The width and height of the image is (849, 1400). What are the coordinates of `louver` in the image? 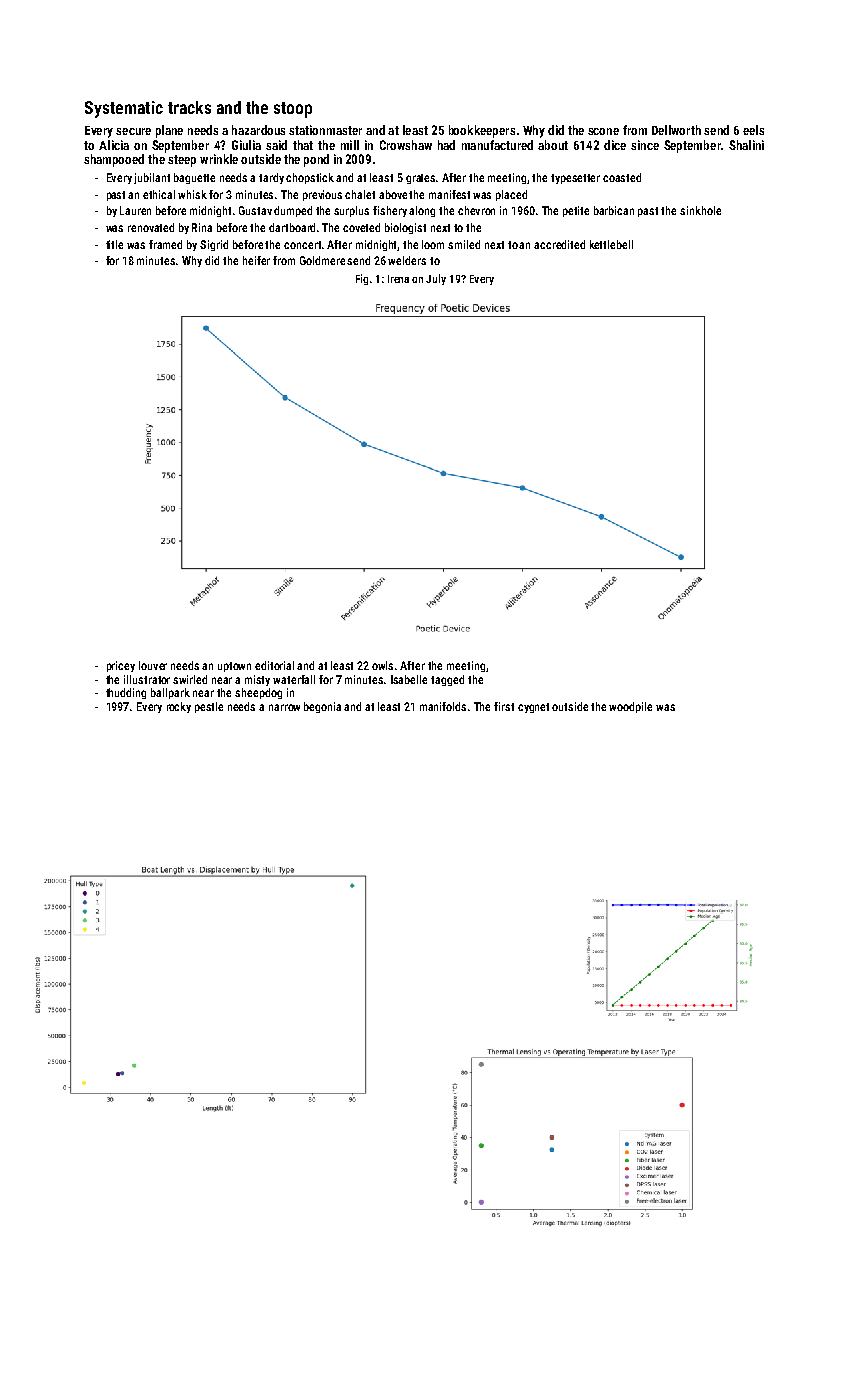 It's located at (153, 665).
